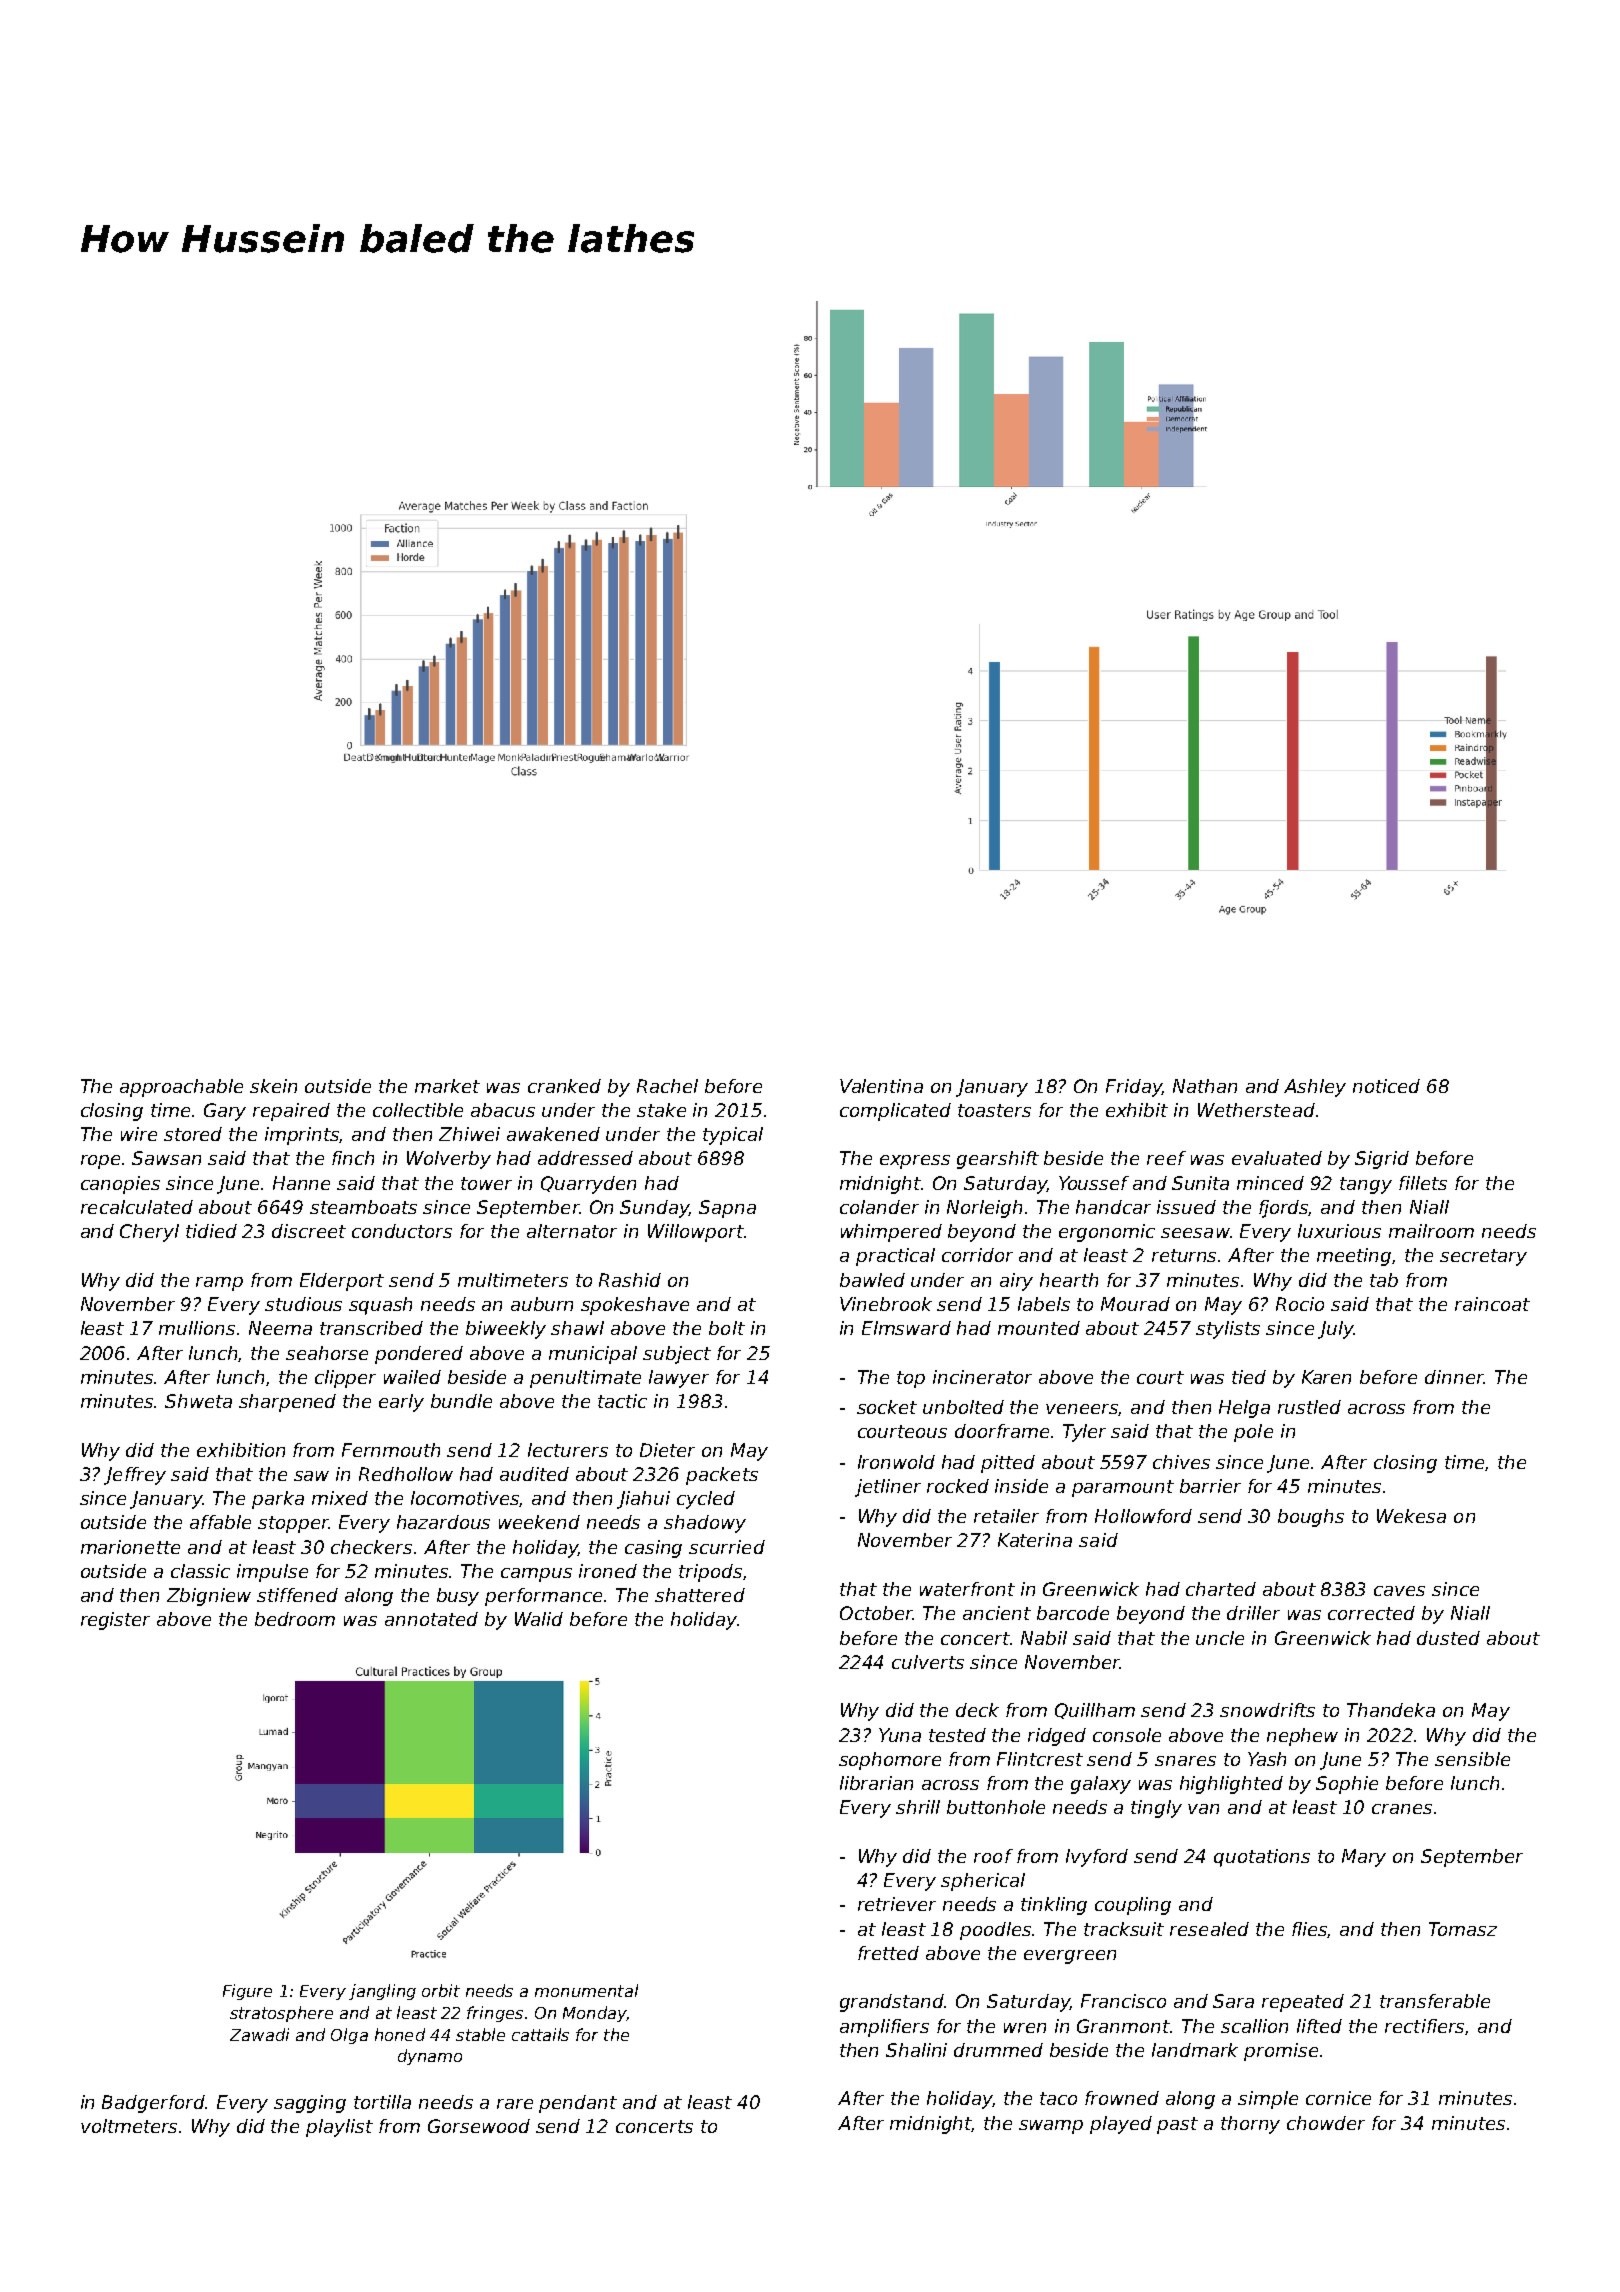 The image size is (1620, 2292). Describe the element at coordinates (586, 1990) in the screenshot. I see `monumental` at that location.
